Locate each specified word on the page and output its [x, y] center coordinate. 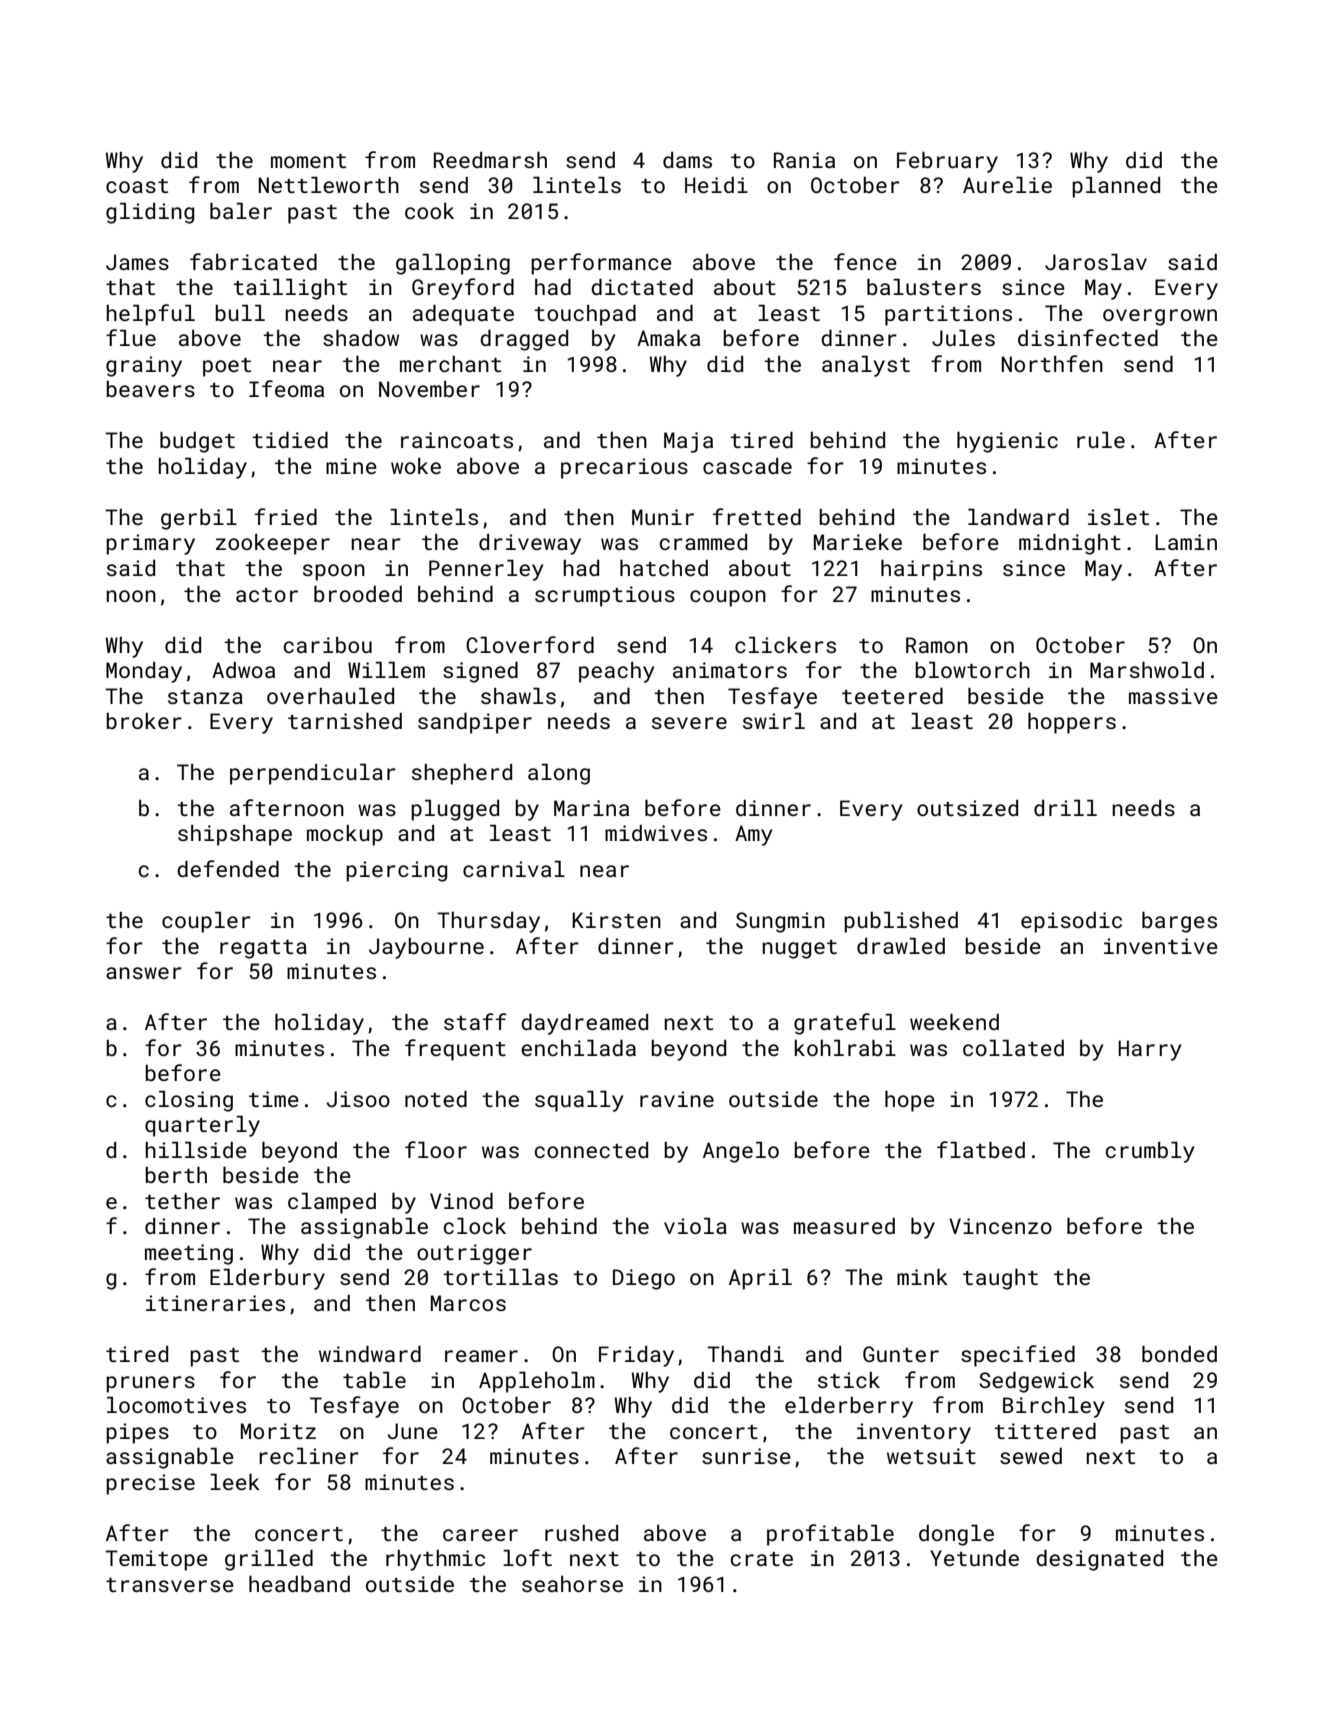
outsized [967, 808]
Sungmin [780, 922]
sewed [1031, 1456]
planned [1116, 187]
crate [762, 1559]
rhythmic [435, 1560]
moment [308, 161]
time [274, 1099]
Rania [804, 160]
